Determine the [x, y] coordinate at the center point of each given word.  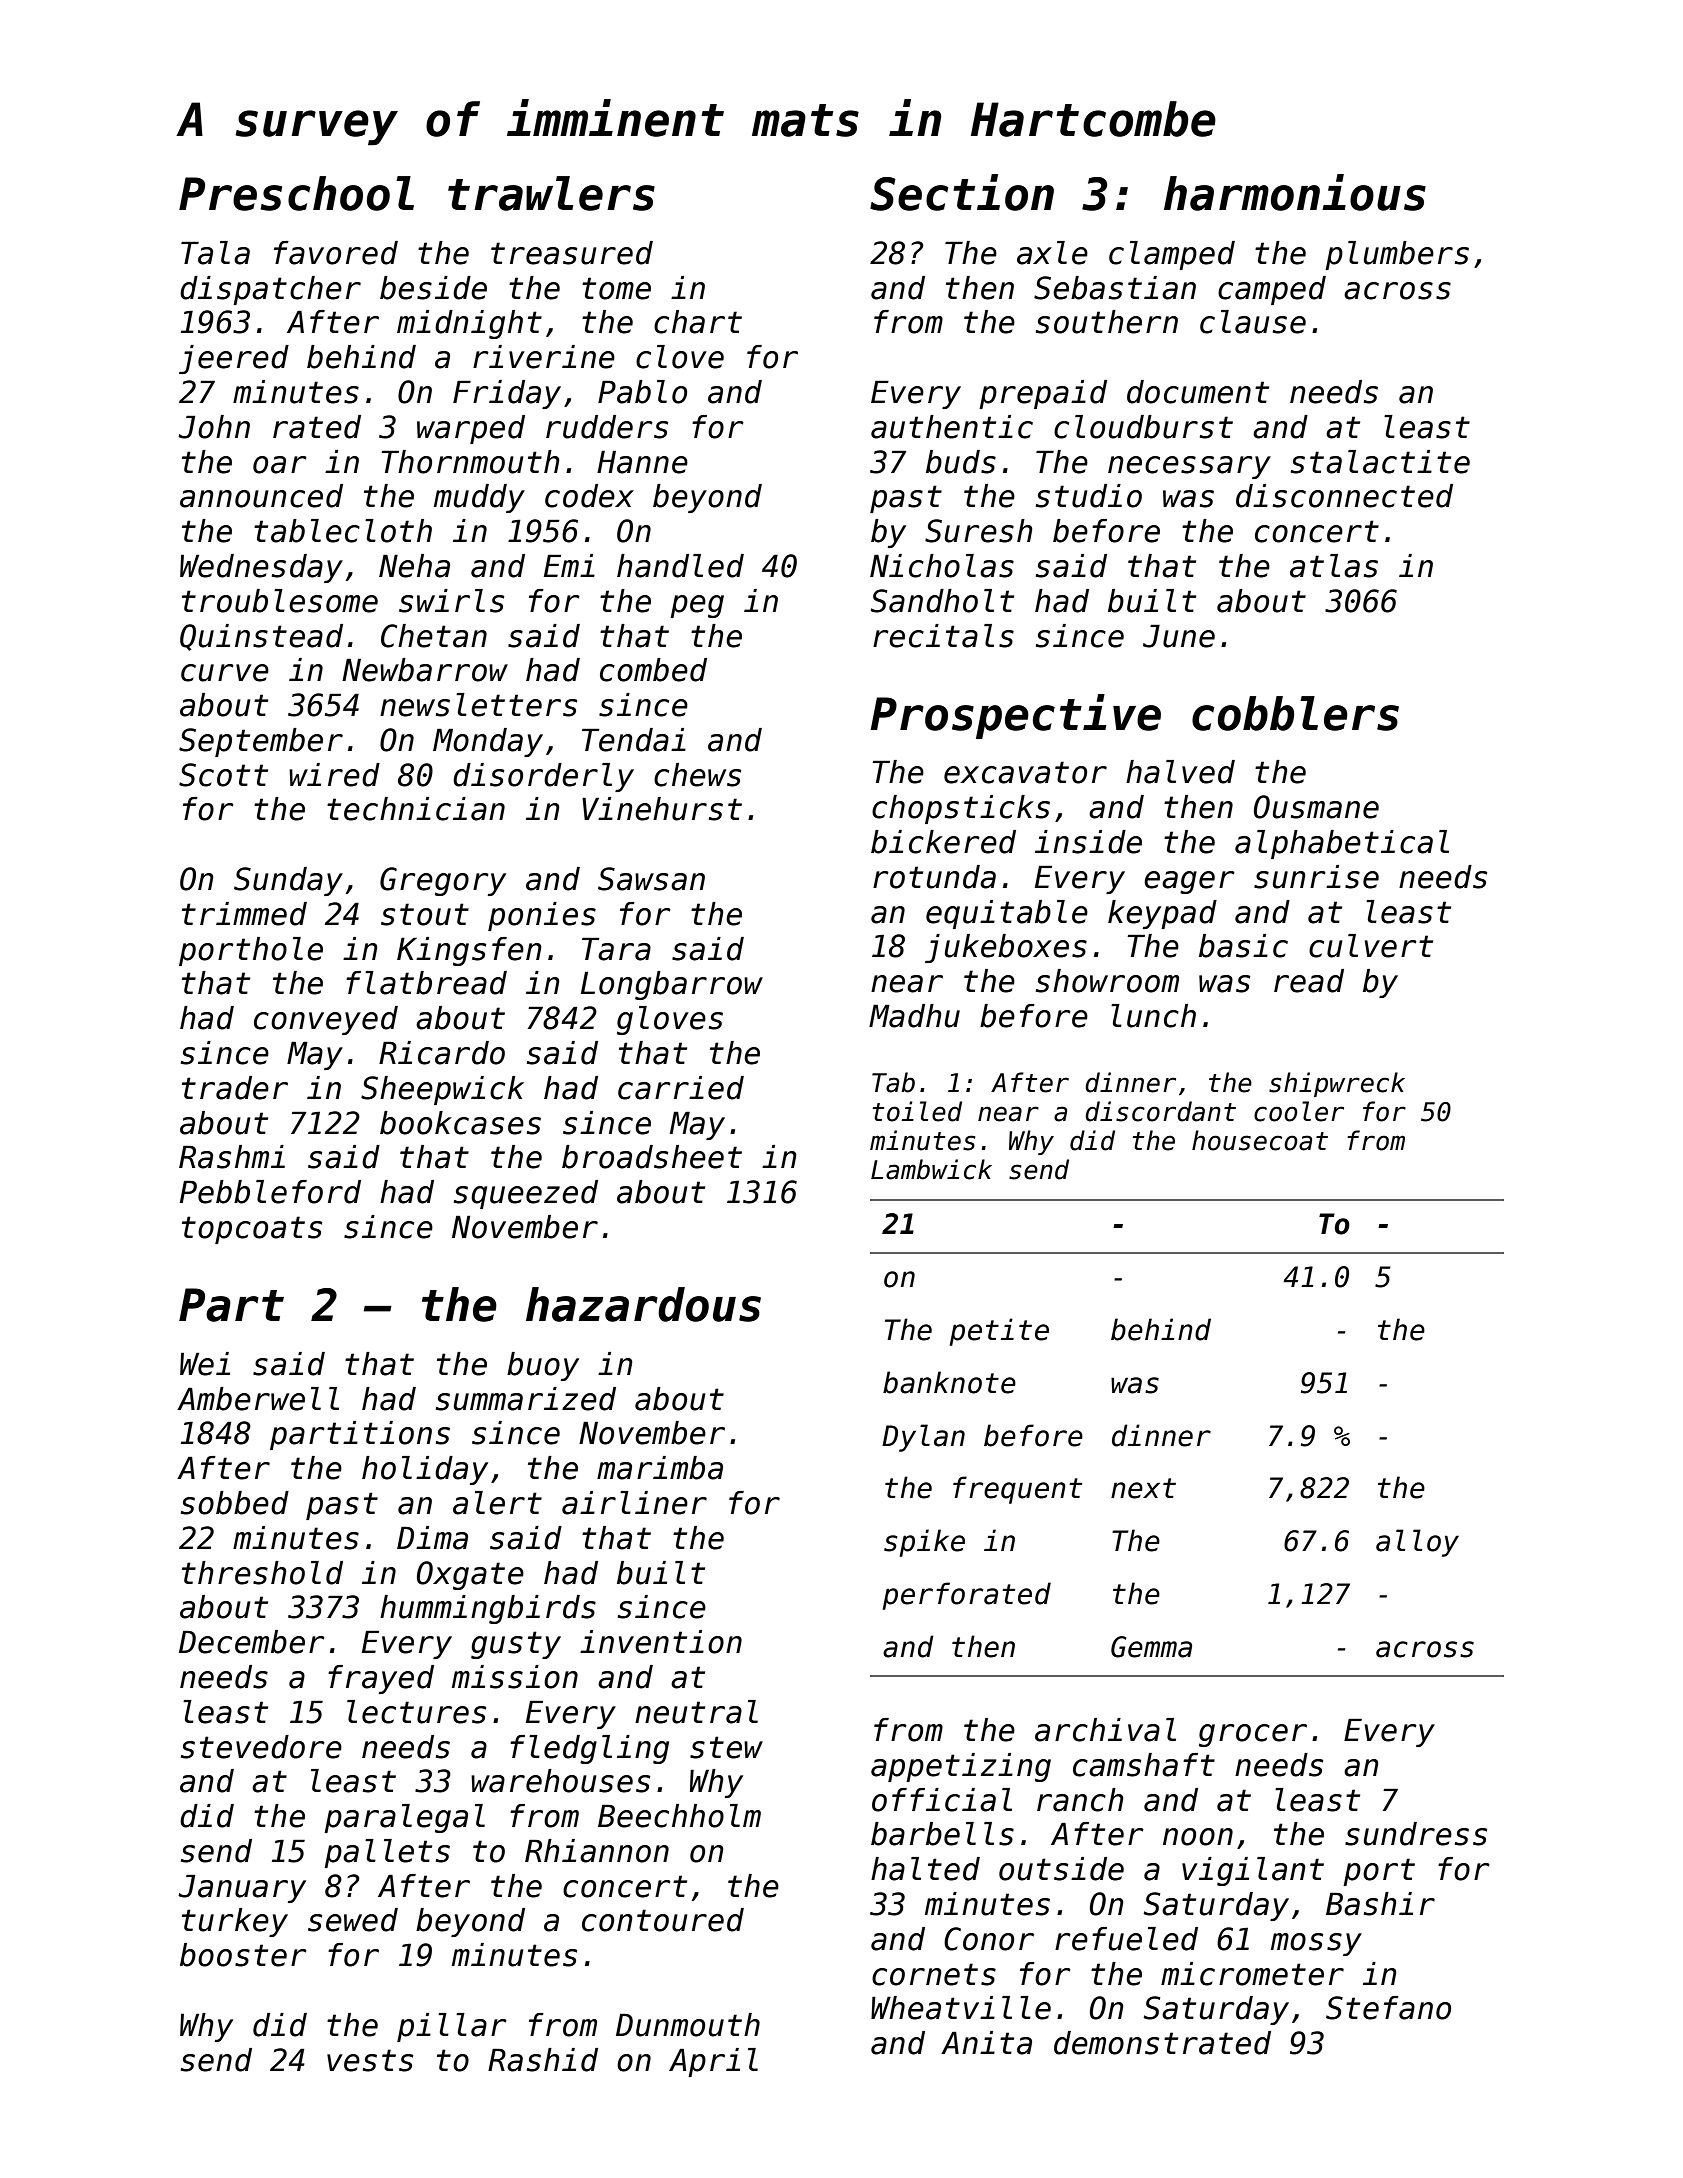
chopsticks [961, 809]
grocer [1253, 1735]
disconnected [1344, 496]
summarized [526, 1399]
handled [680, 566]
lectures [416, 1712]
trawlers [551, 193]
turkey [235, 1922]
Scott [223, 775]
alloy [1417, 1543]
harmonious [1295, 192]
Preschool [296, 193]
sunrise [1316, 877]
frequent [1017, 1490]
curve [225, 673]
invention [661, 1642]
